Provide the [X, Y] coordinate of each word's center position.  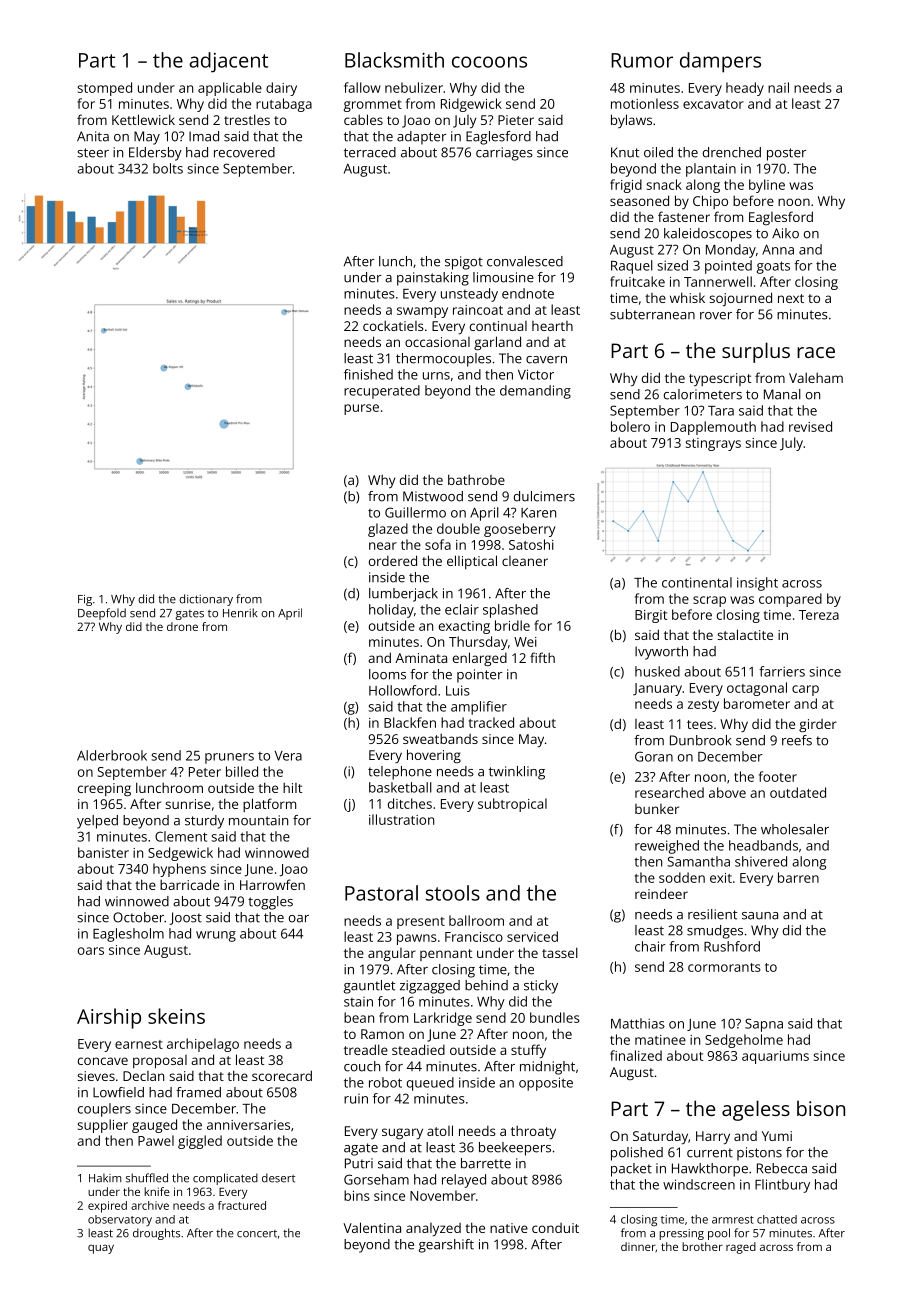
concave [103, 1061]
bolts [168, 168]
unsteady [469, 295]
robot [385, 1082]
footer [778, 776]
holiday [391, 611]
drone [182, 626]
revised [810, 426]
